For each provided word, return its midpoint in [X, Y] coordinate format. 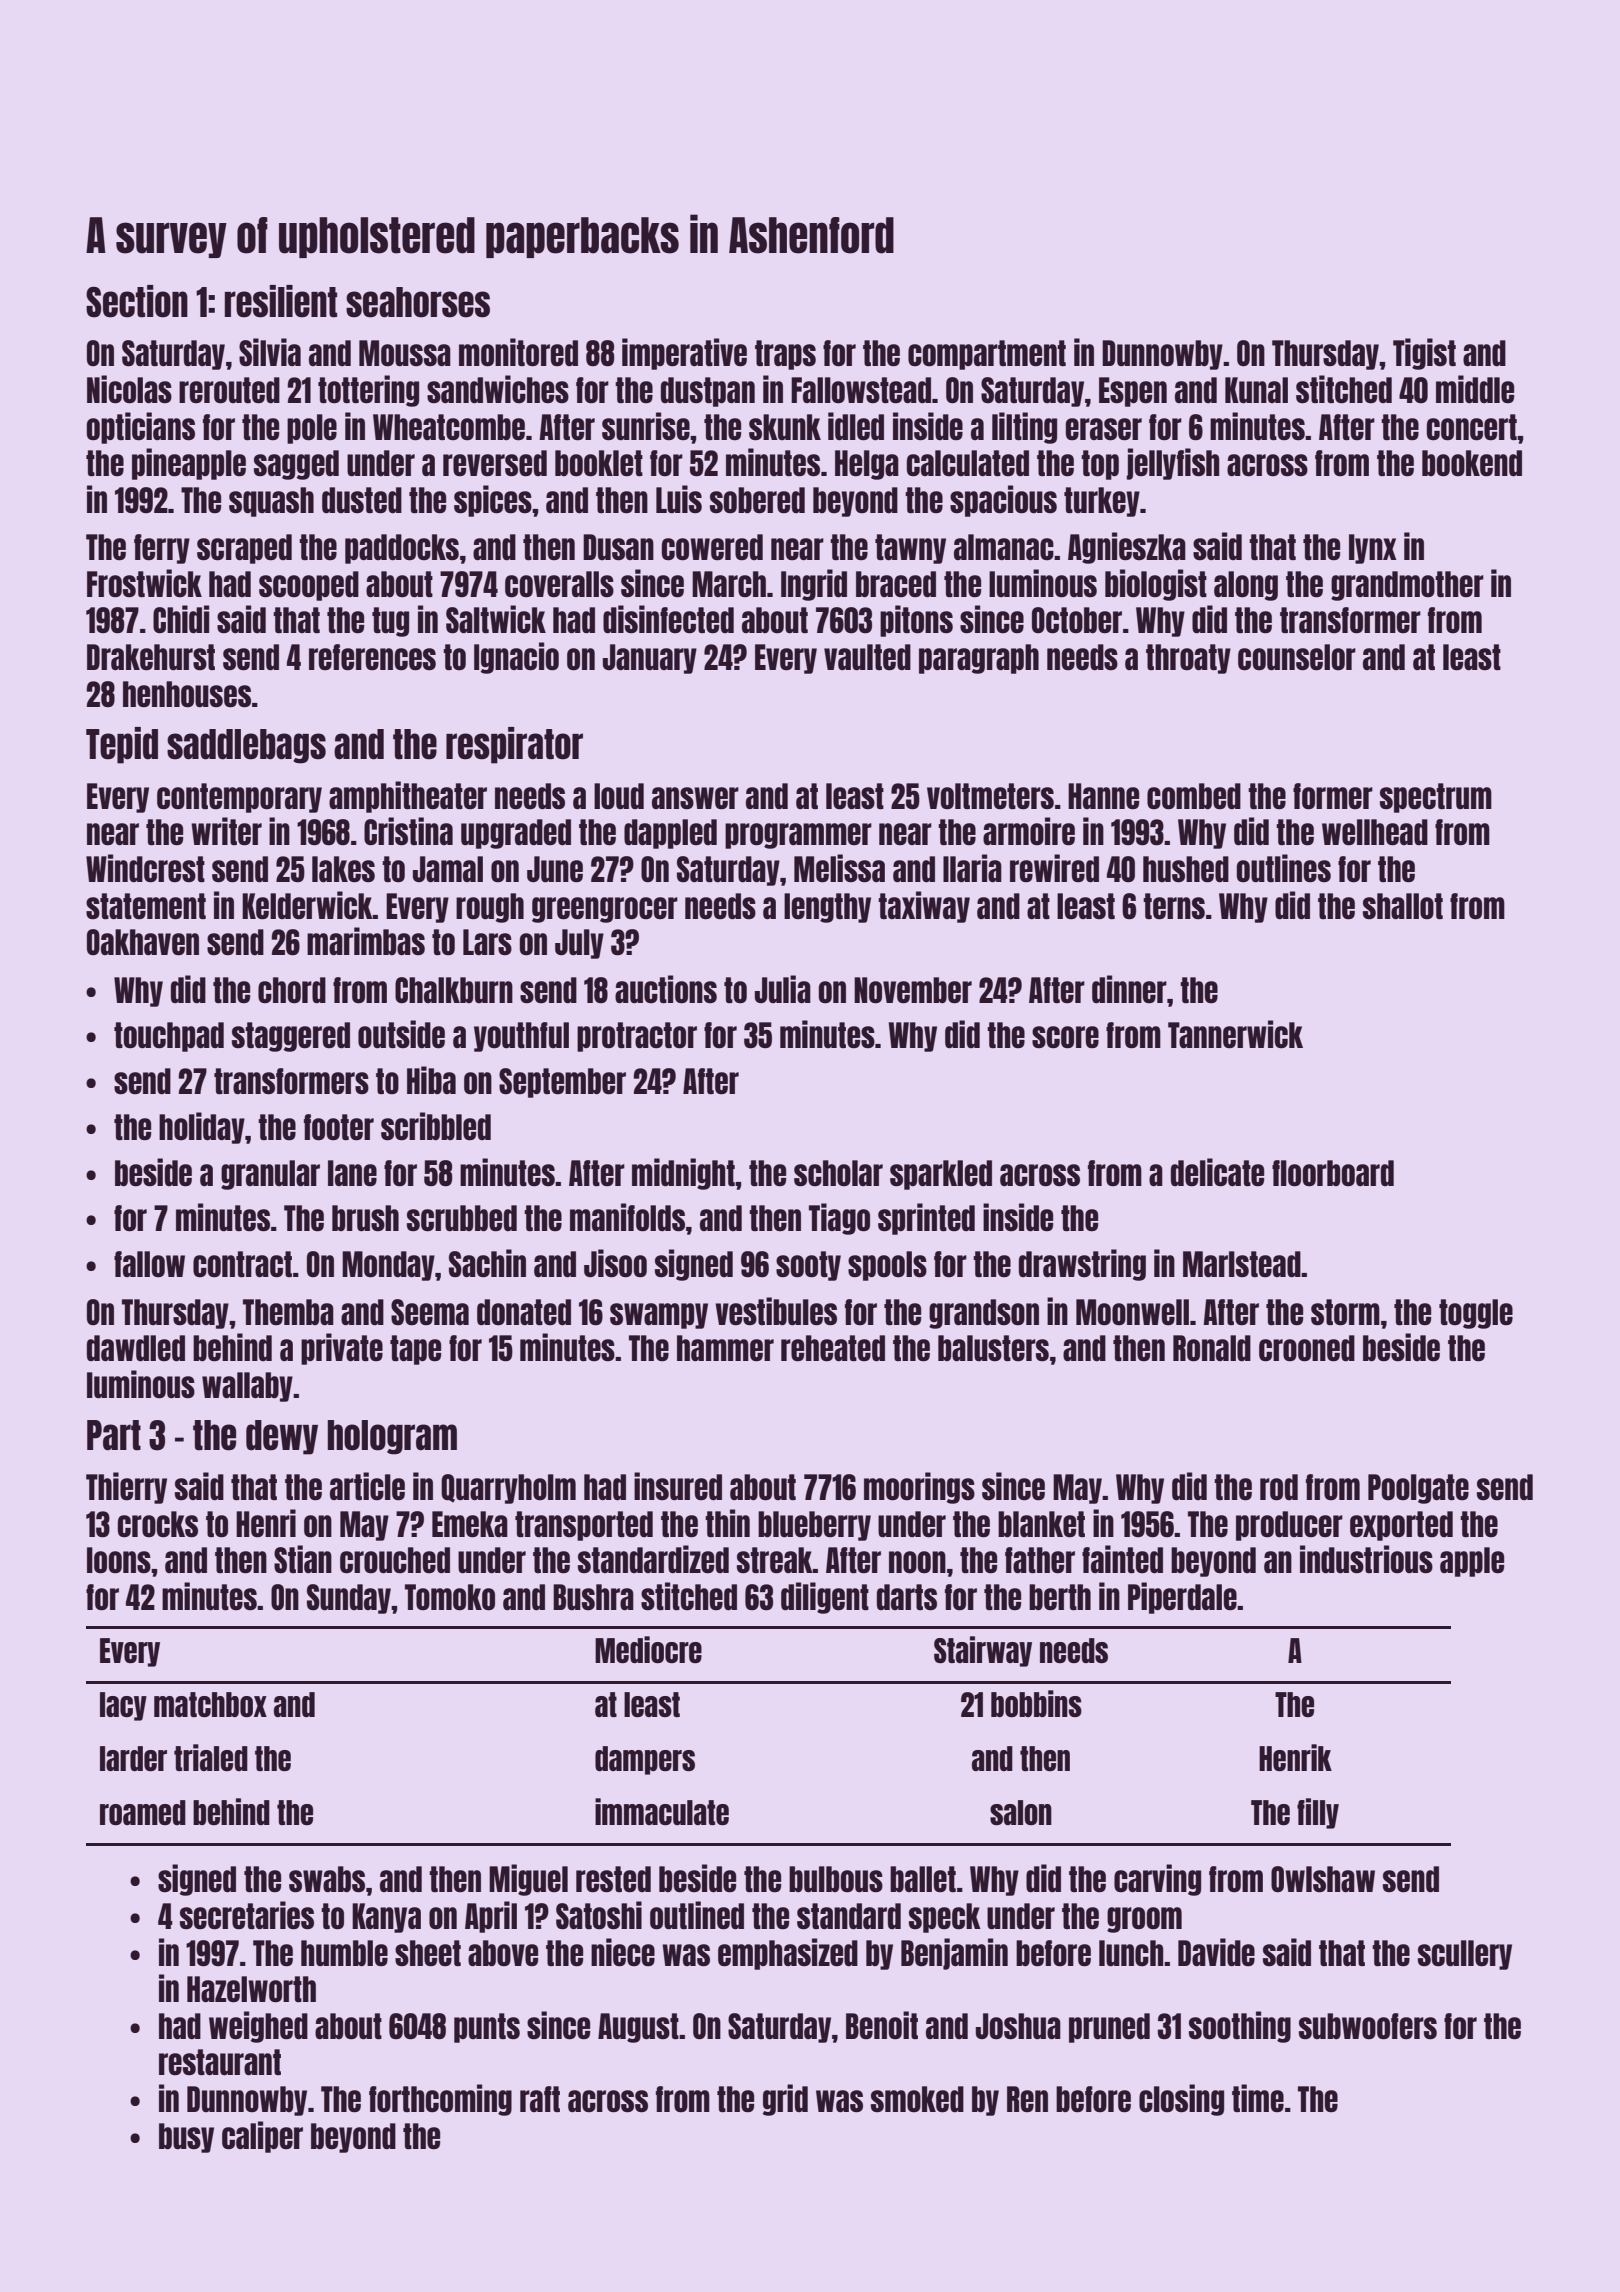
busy [186, 2138]
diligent [825, 1598]
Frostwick [144, 583]
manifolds [627, 1217]
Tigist [1424, 354]
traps [785, 355]
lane [352, 1173]
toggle [1476, 1314]
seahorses [418, 302]
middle [1475, 389]
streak [775, 1560]
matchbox [210, 1704]
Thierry [126, 1488]
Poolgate [1418, 1489]
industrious [1366, 1559]
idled [856, 426]
